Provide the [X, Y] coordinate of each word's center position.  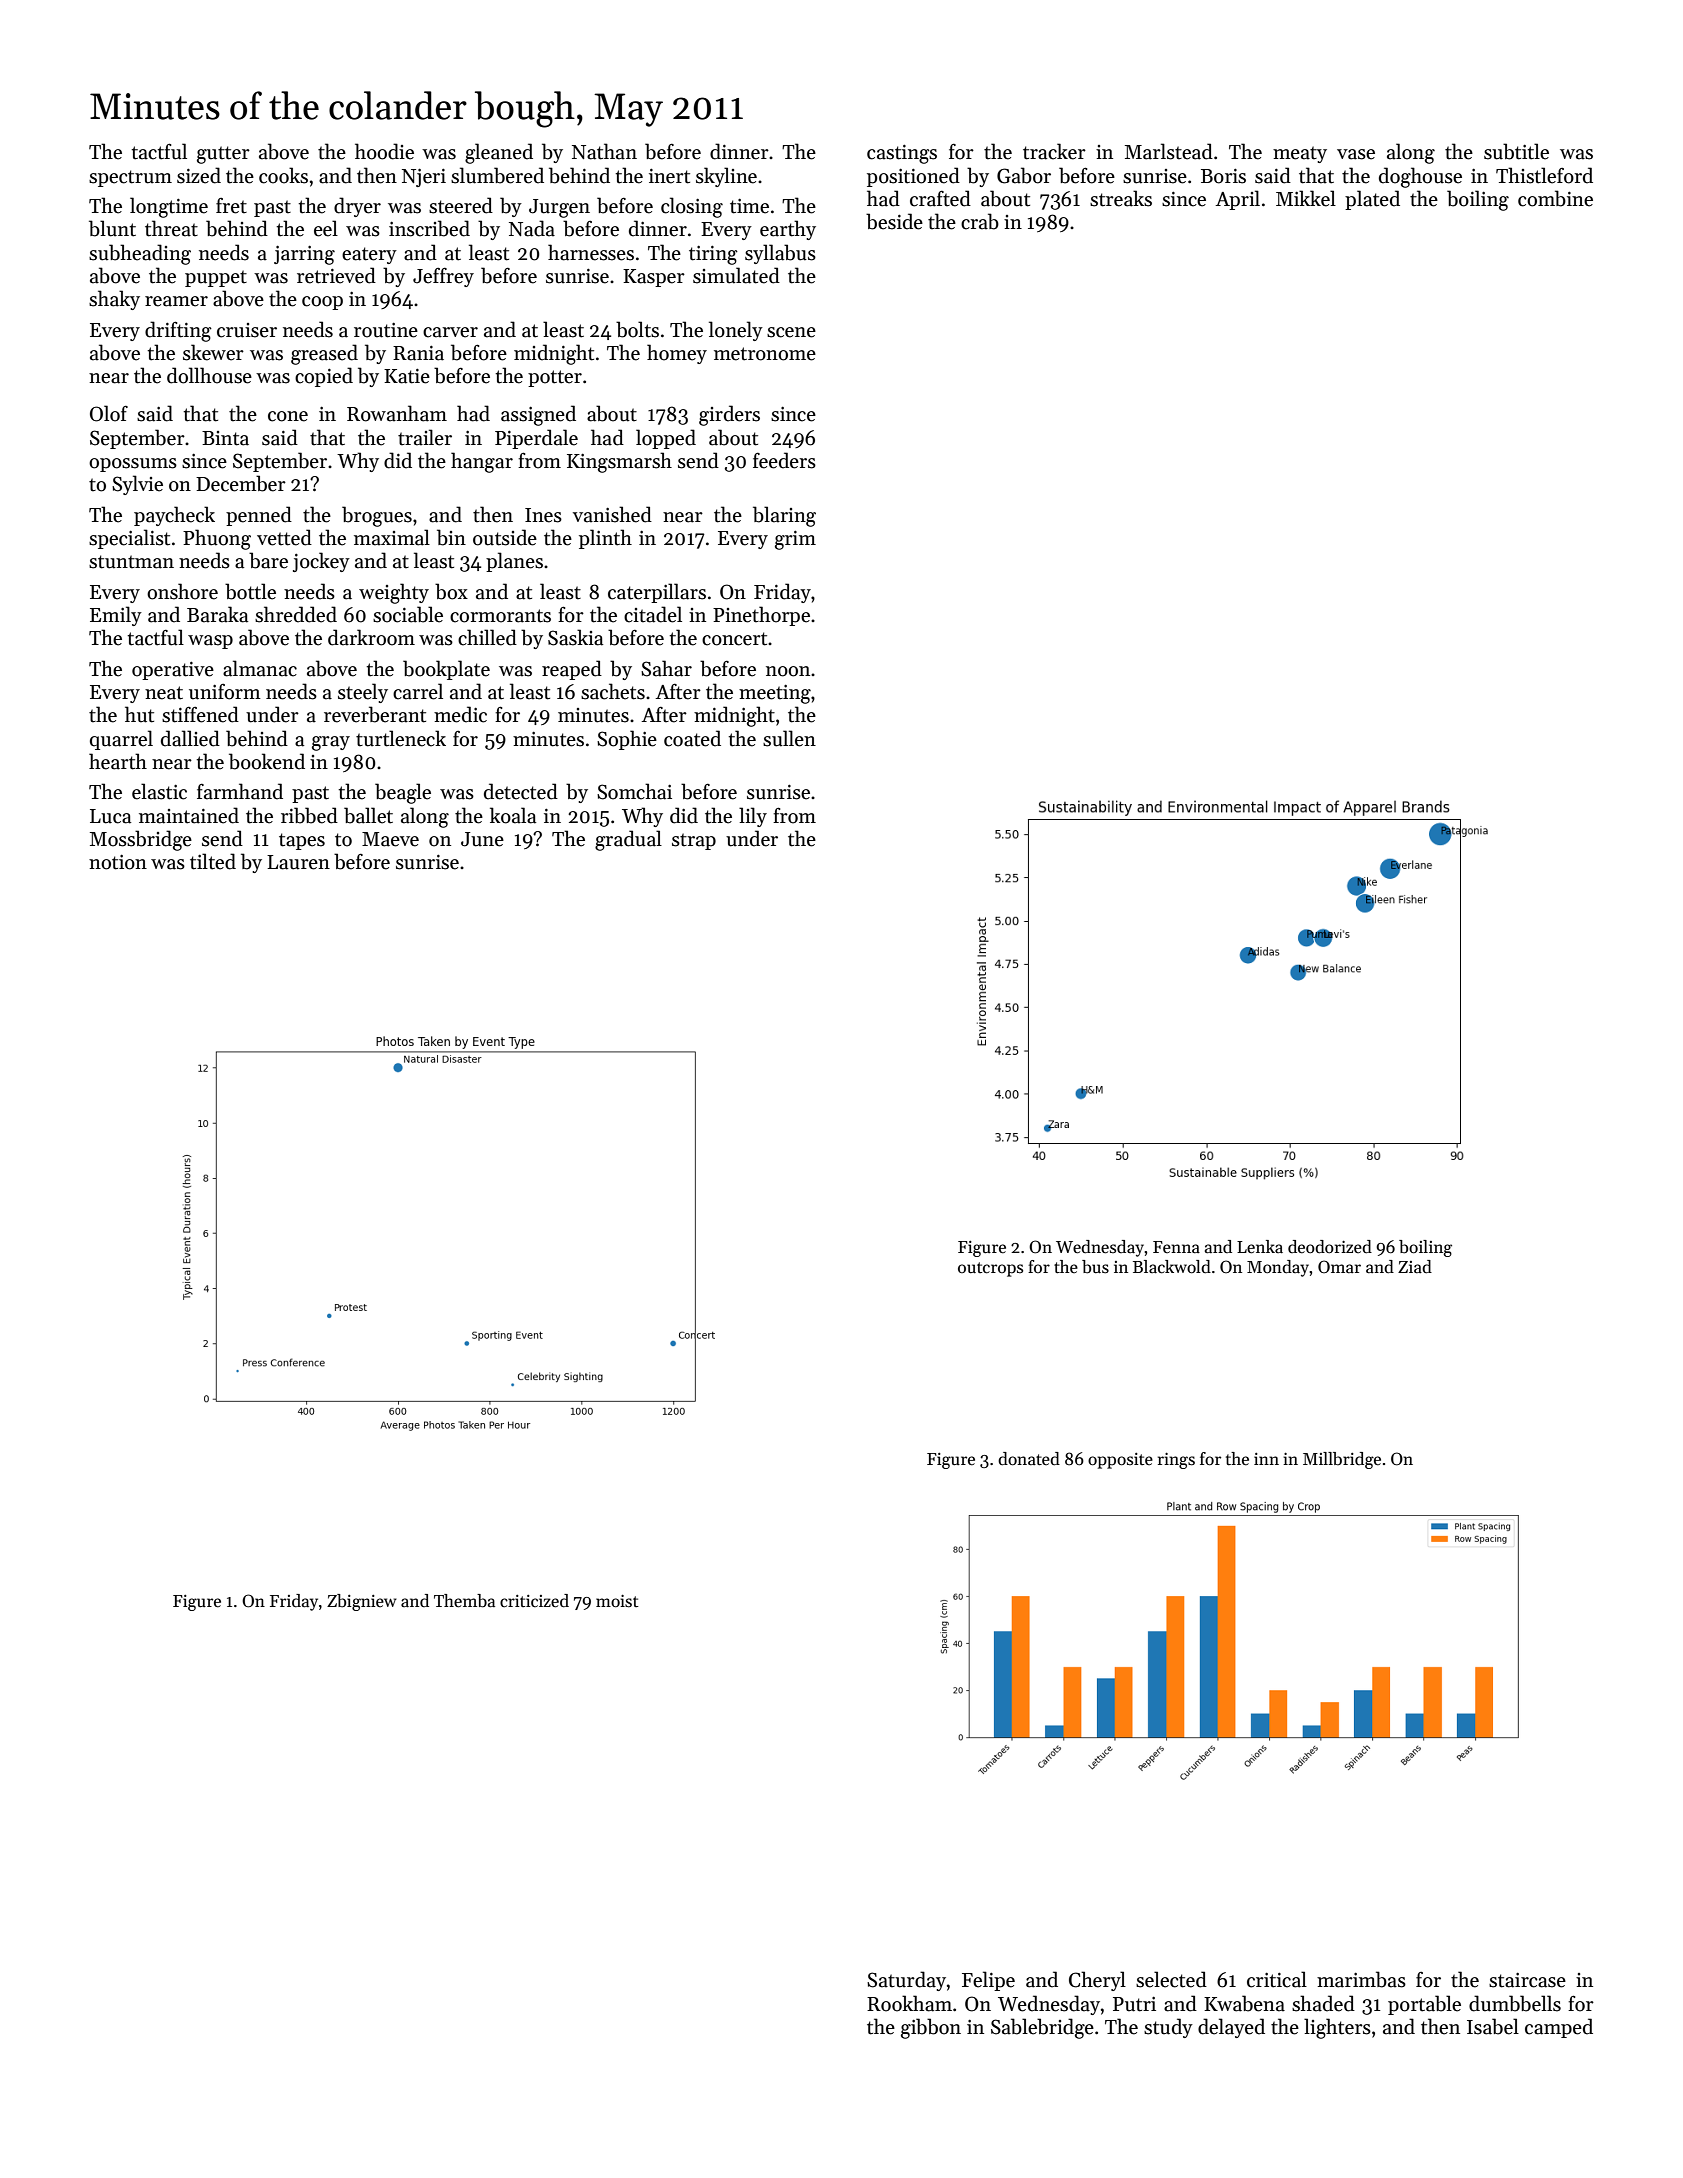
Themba [464, 1601]
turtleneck [401, 738]
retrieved [336, 275]
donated [1029, 1459]
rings [1176, 1461]
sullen [789, 738]
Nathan [604, 151]
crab [980, 221]
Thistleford [1544, 175]
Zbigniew [362, 1602]
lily [753, 817]
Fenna [1176, 1247]
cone [288, 416]
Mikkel [1306, 198]
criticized [534, 1601]
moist [617, 1601]
